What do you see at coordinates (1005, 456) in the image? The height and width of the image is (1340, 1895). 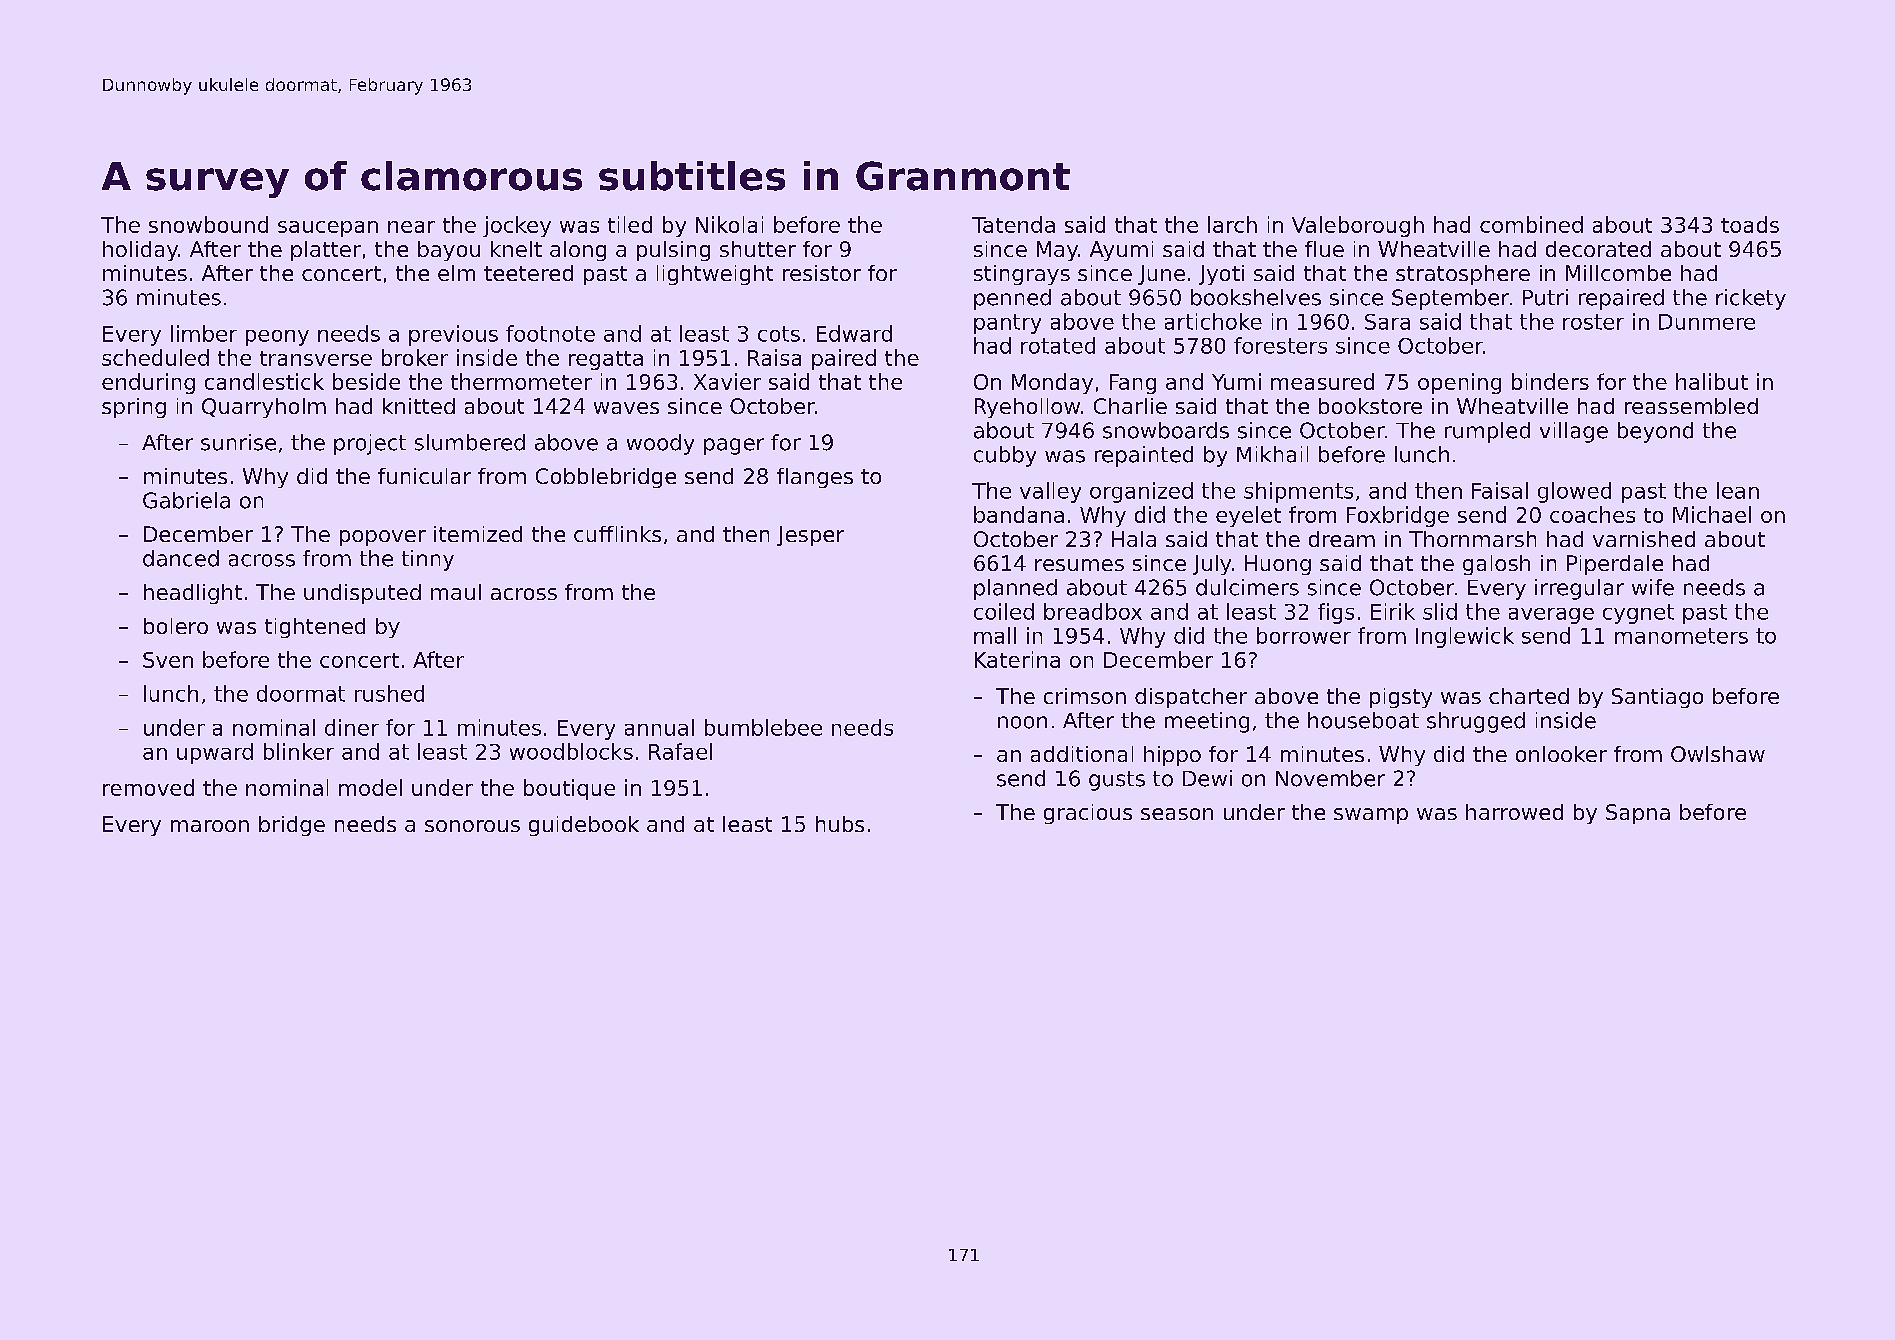 I see `cubby` at bounding box center [1005, 456].
